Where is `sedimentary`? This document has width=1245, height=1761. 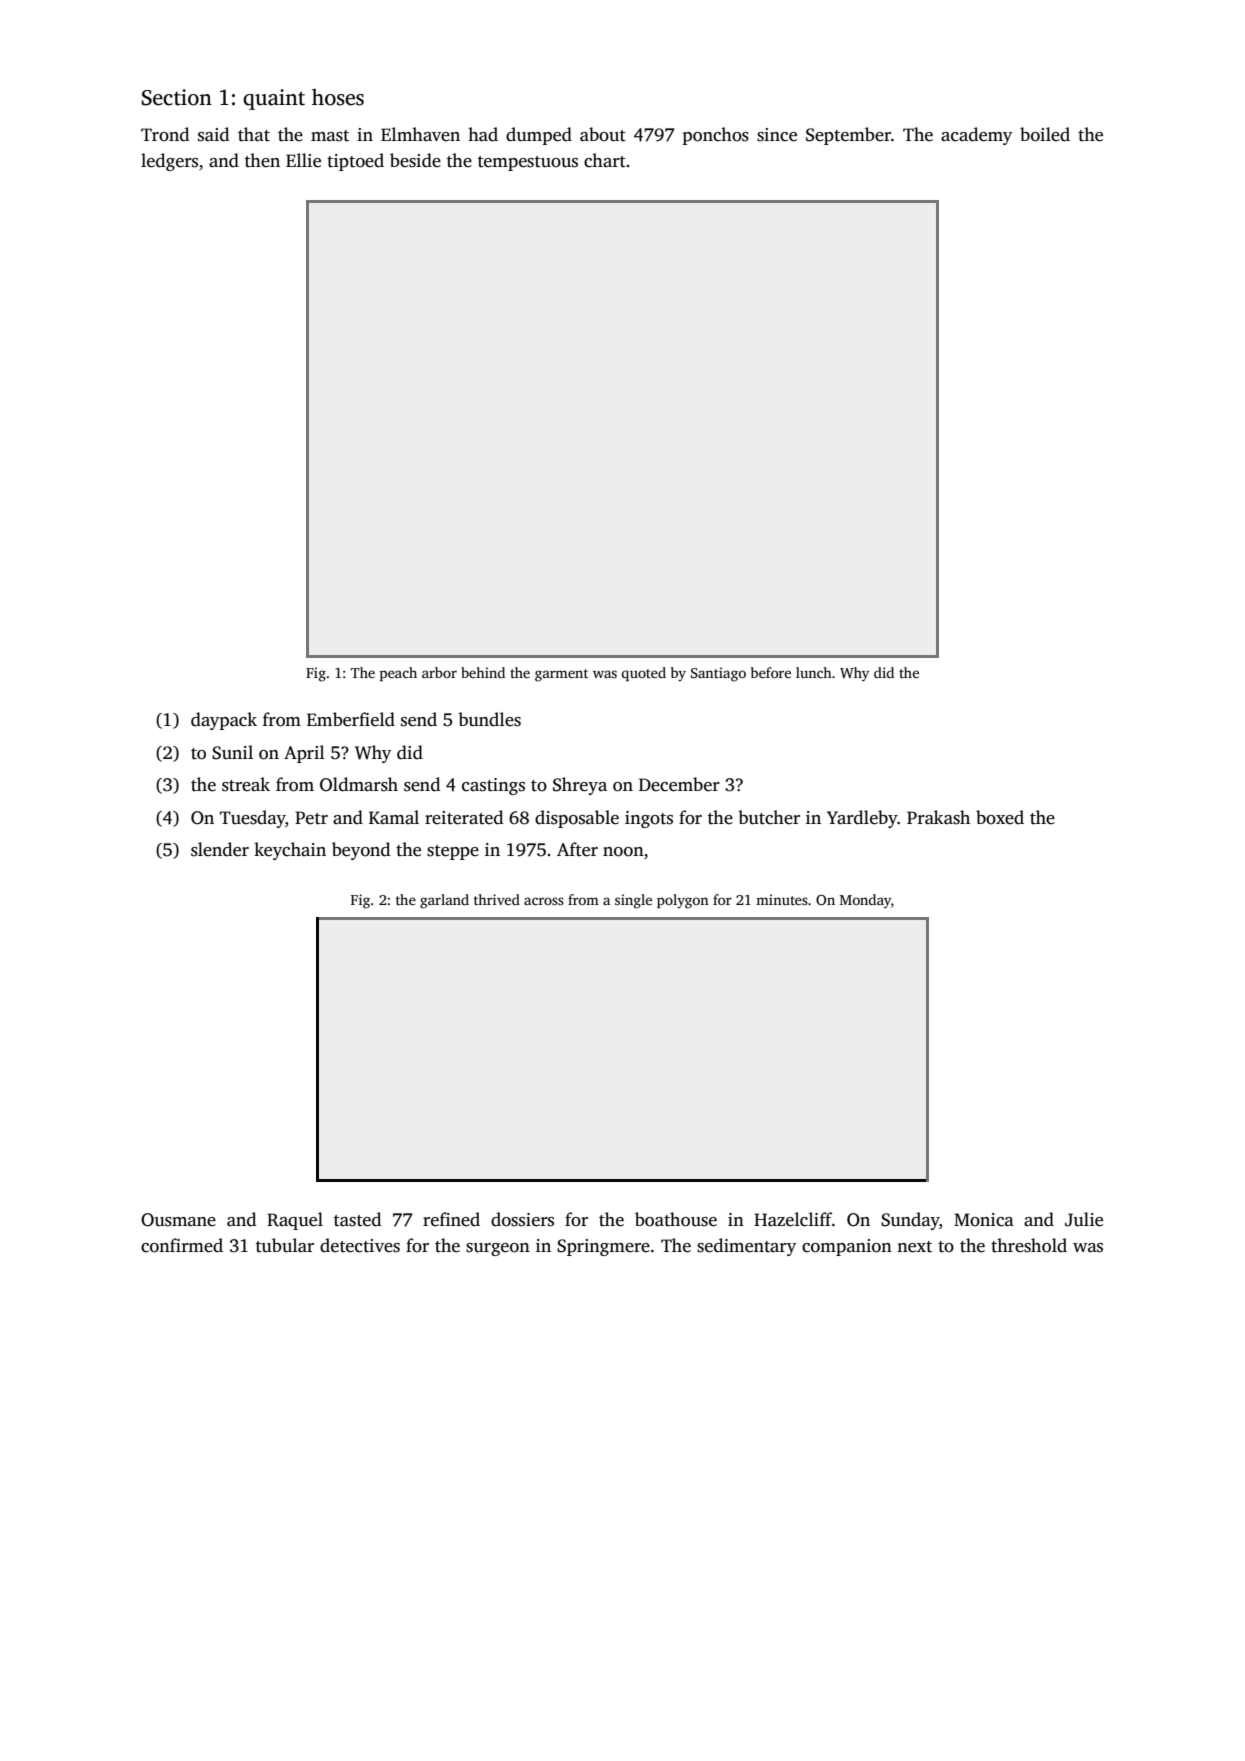 sedimentary is located at coordinates (746, 1247).
